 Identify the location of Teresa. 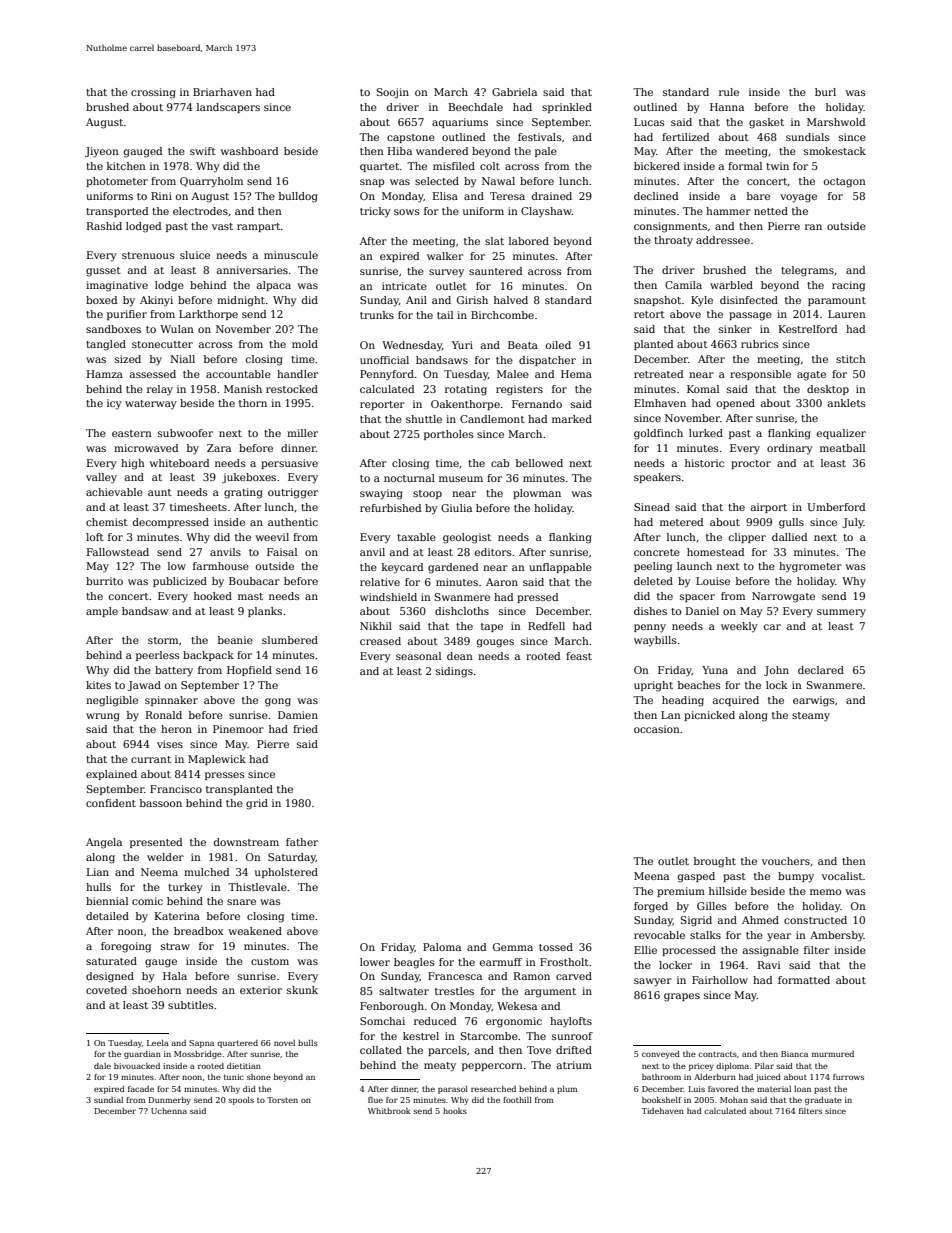
(507, 196).
